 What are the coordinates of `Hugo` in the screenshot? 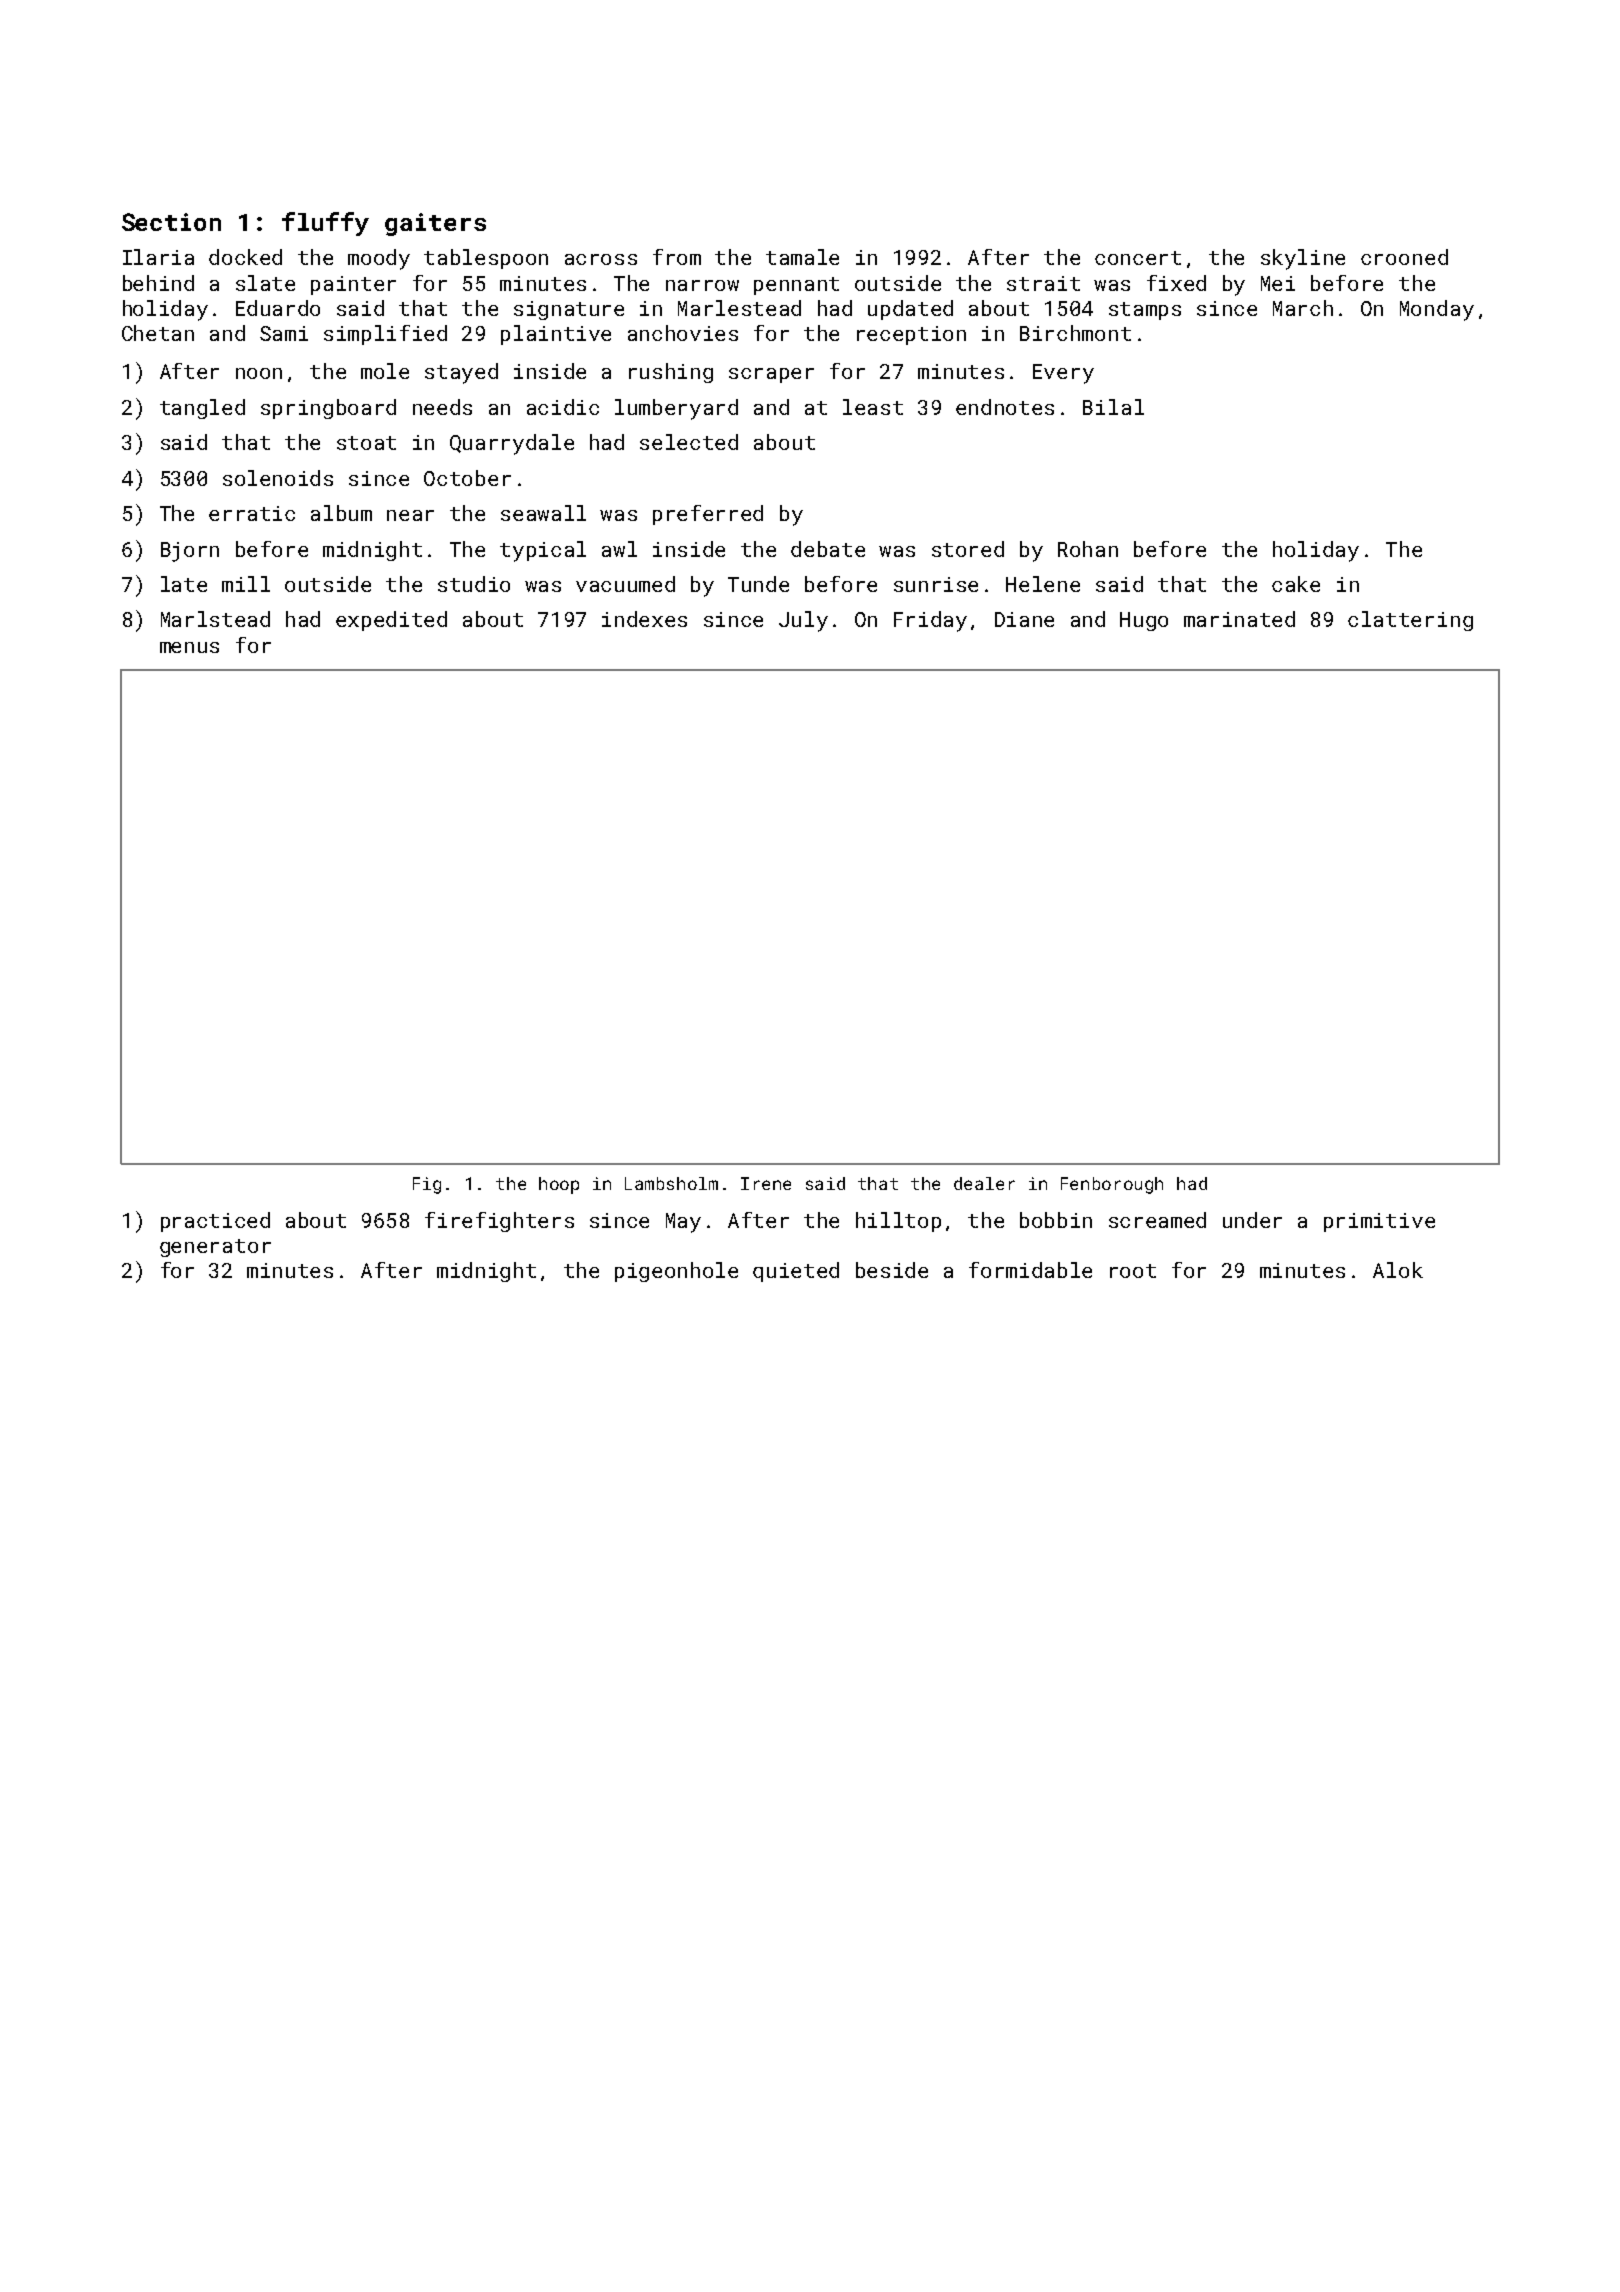 It's located at (1144, 621).
